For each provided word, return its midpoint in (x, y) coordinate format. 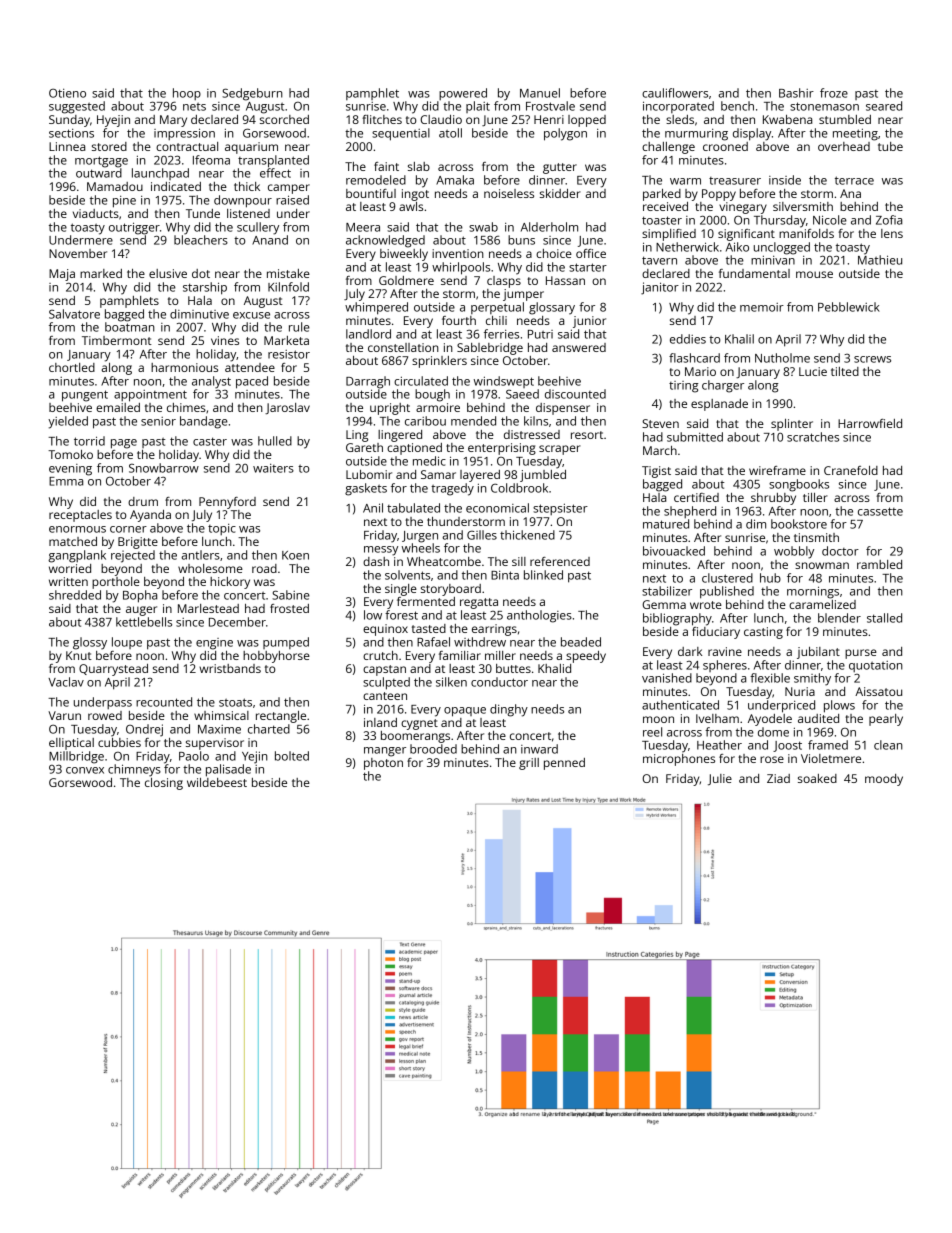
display (752, 134)
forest (401, 615)
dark (690, 651)
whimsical (221, 715)
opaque (465, 712)
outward (99, 173)
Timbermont (117, 340)
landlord (368, 334)
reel (652, 732)
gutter (560, 168)
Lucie (813, 371)
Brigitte (138, 543)
